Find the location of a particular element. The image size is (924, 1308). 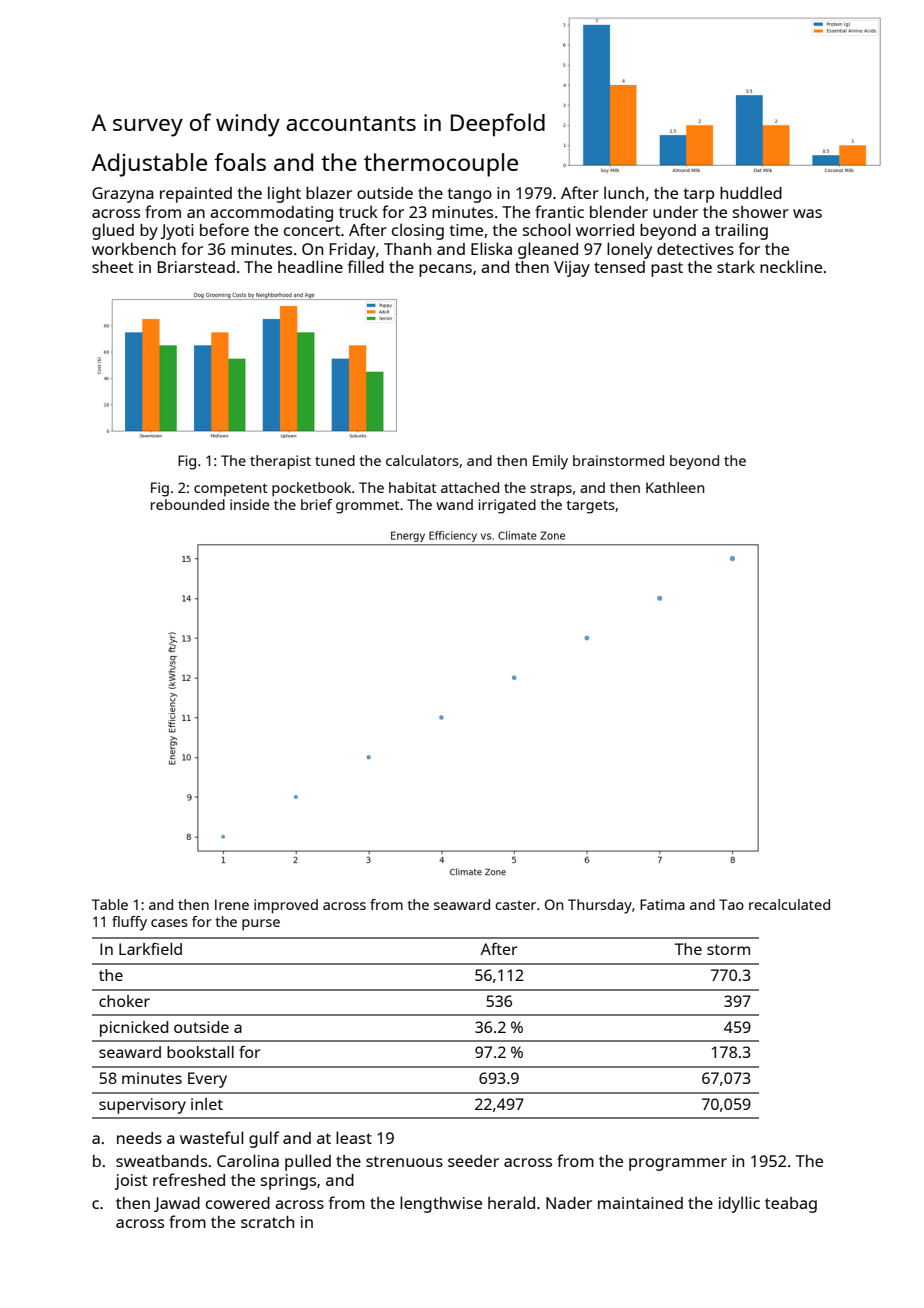

tuned is located at coordinates (335, 460).
